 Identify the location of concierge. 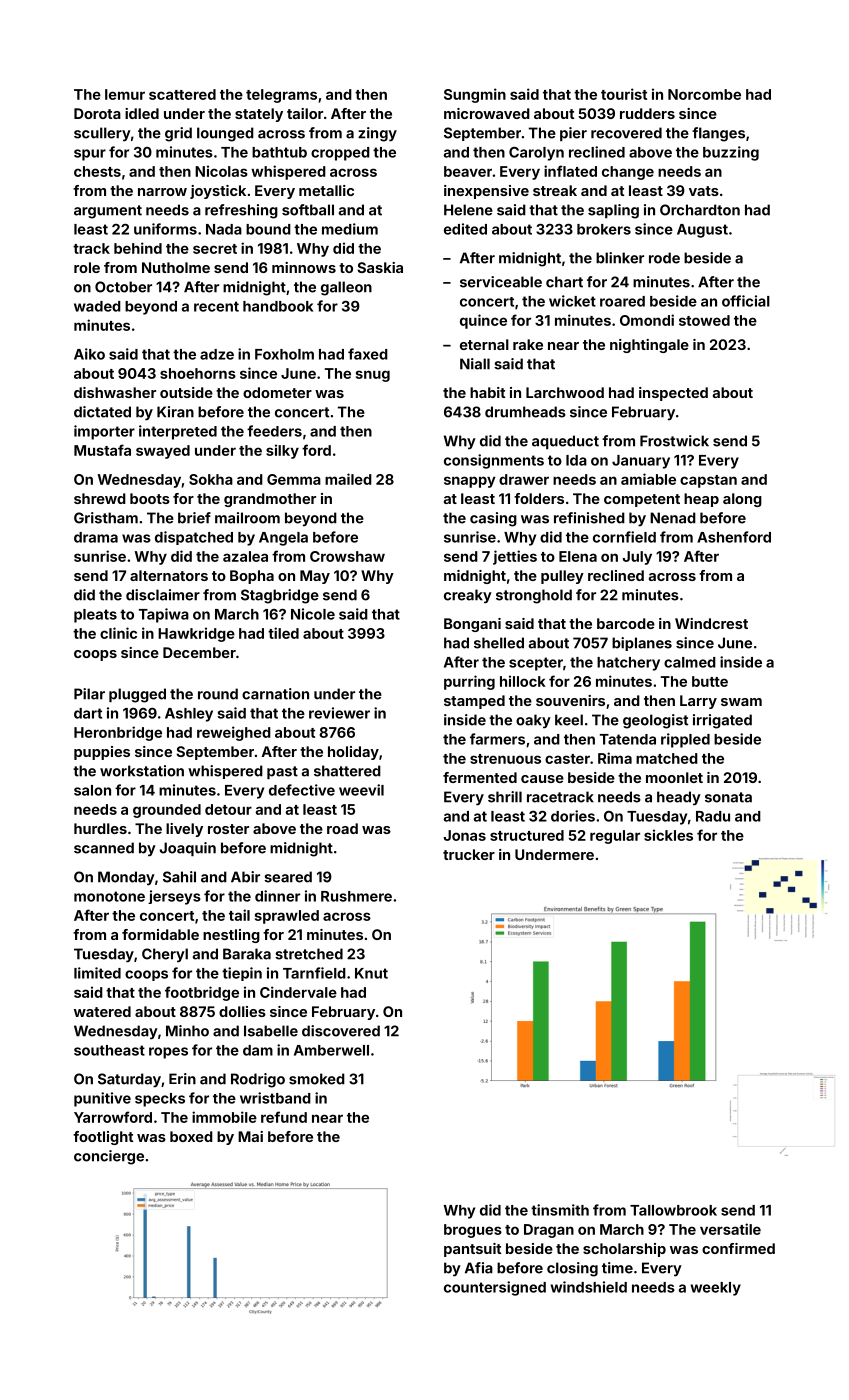
(109, 1157).
